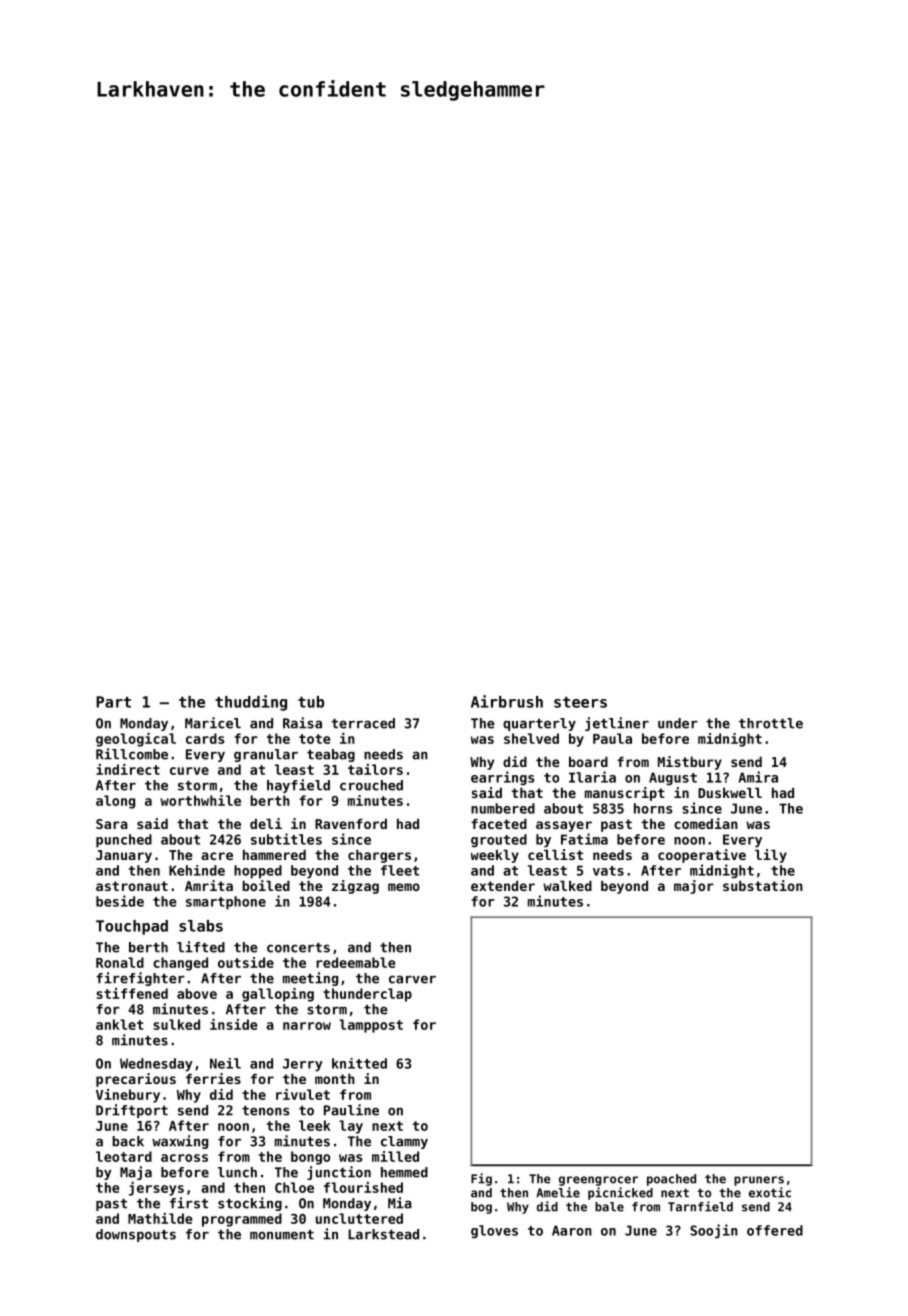  I want to click on Airbrush, so click(507, 701).
